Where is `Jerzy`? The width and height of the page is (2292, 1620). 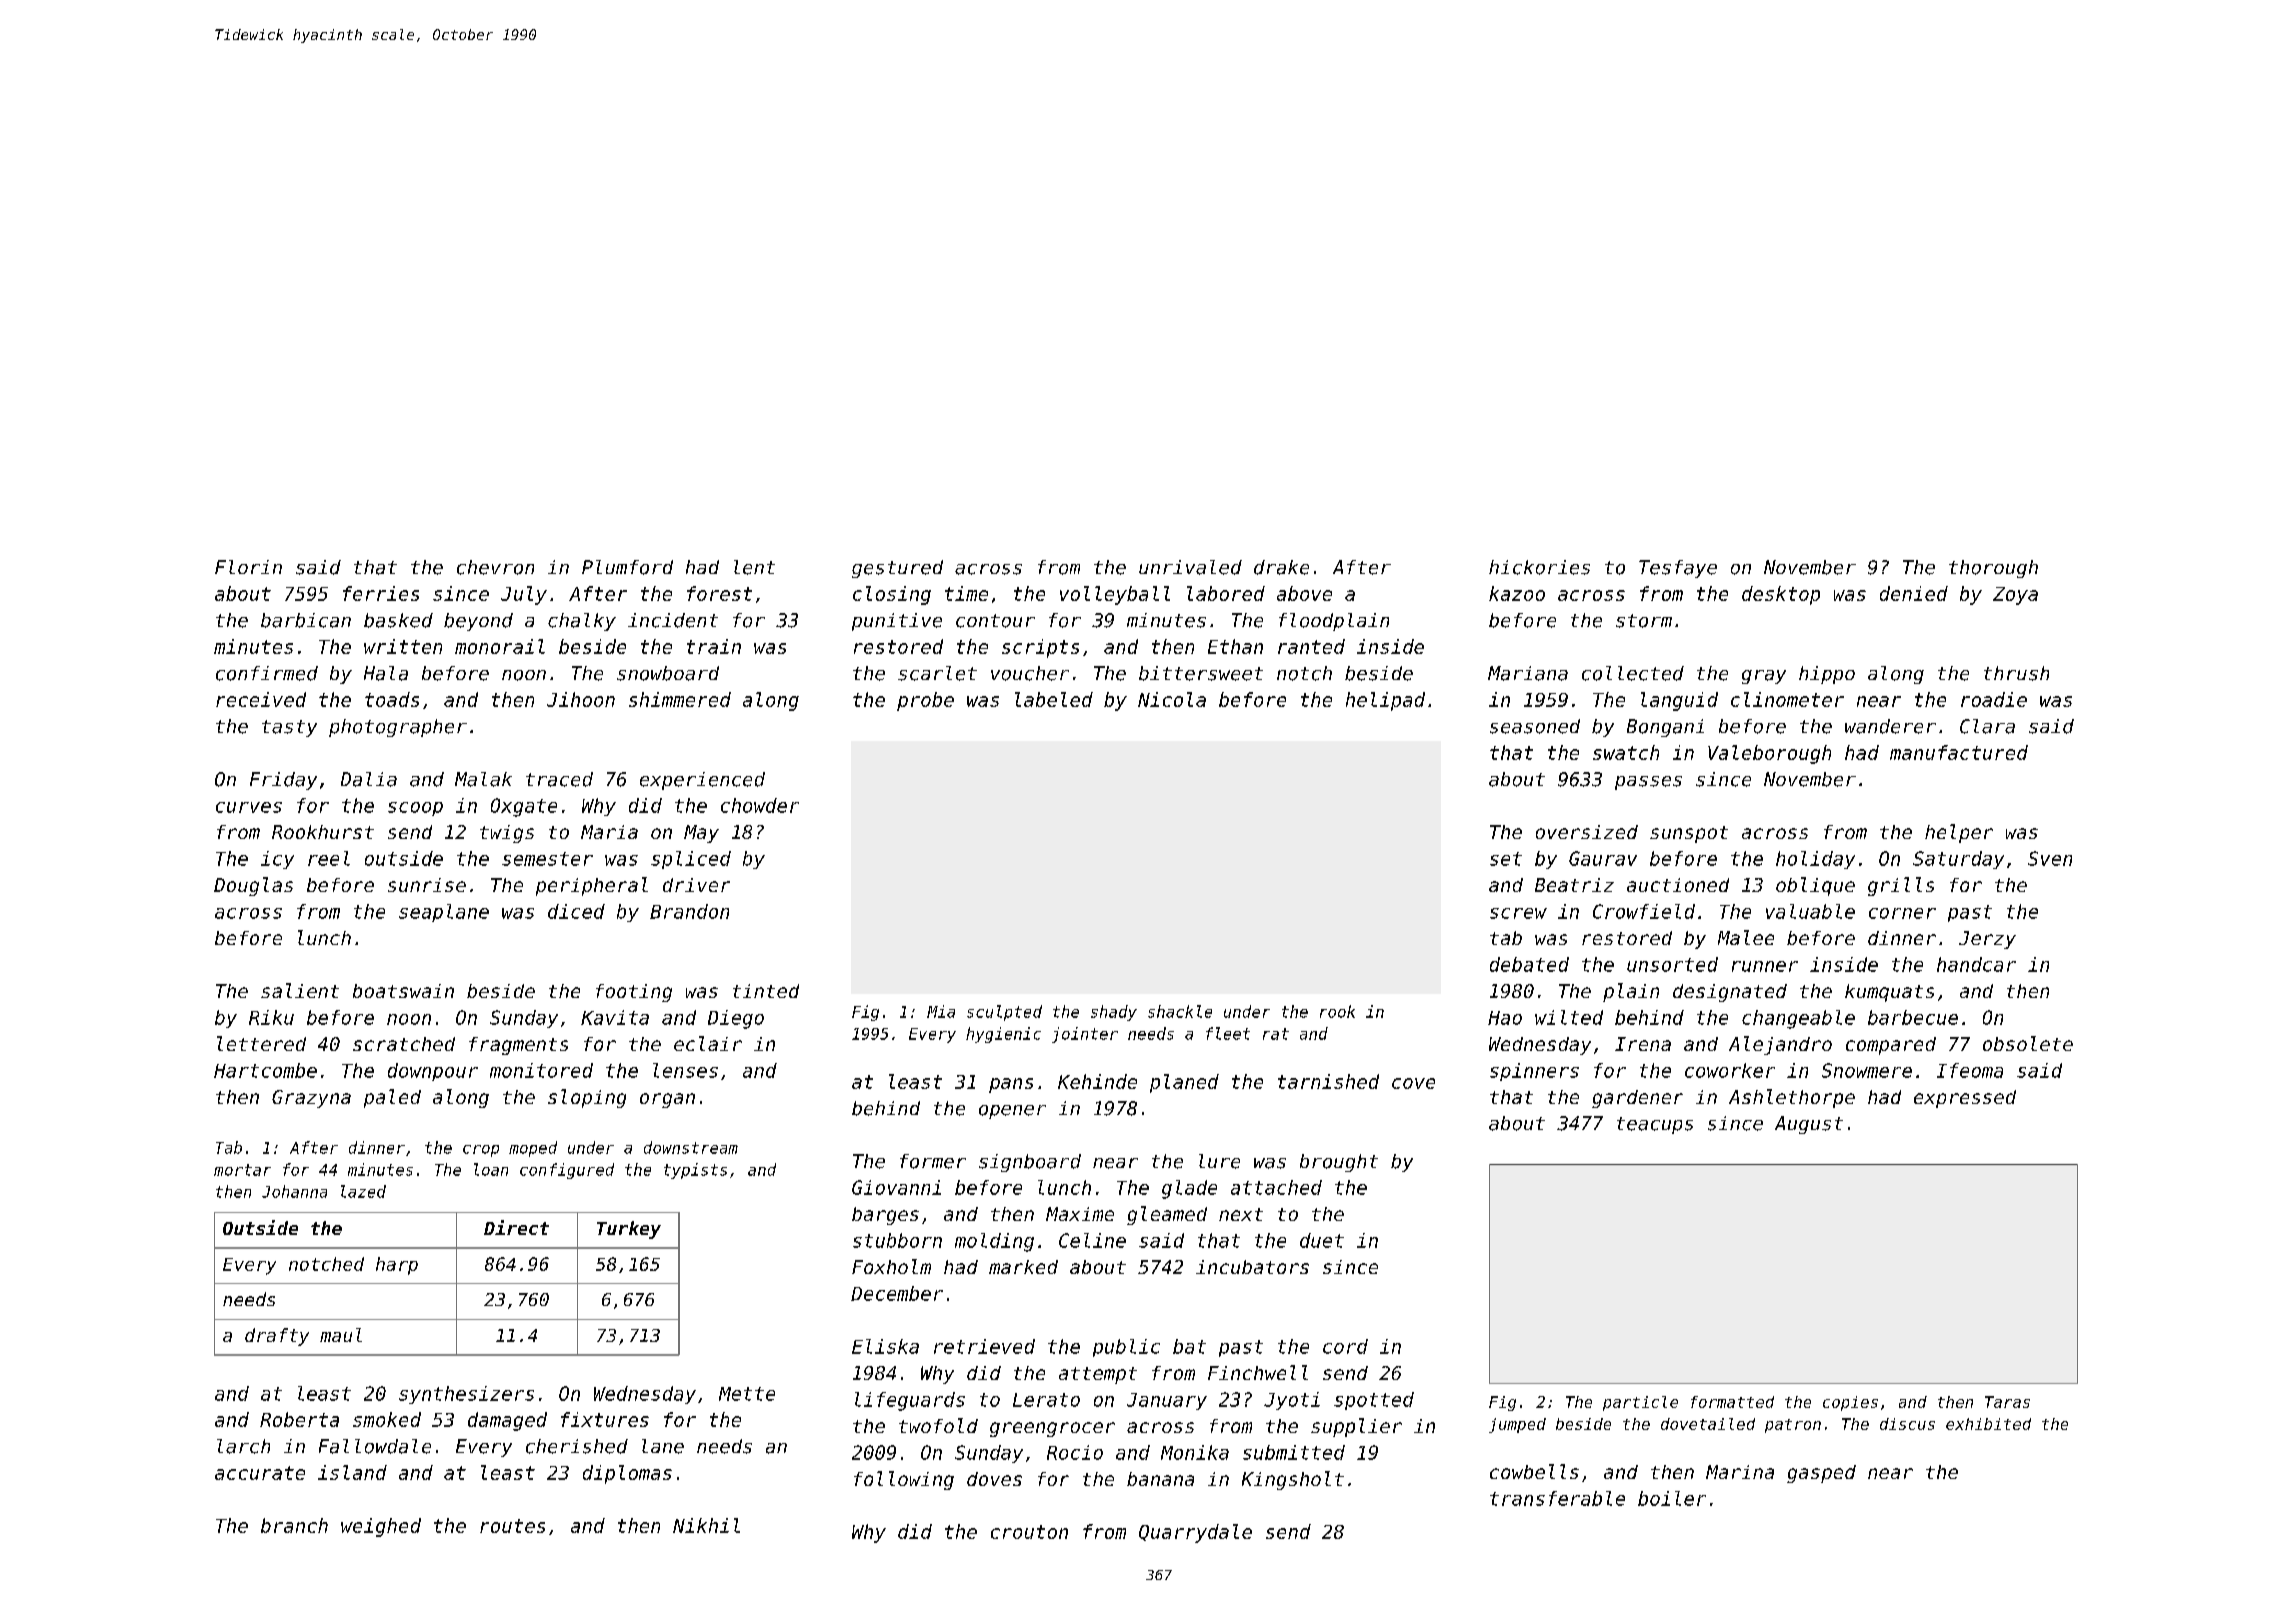
Jerzy is located at coordinates (1987, 940).
